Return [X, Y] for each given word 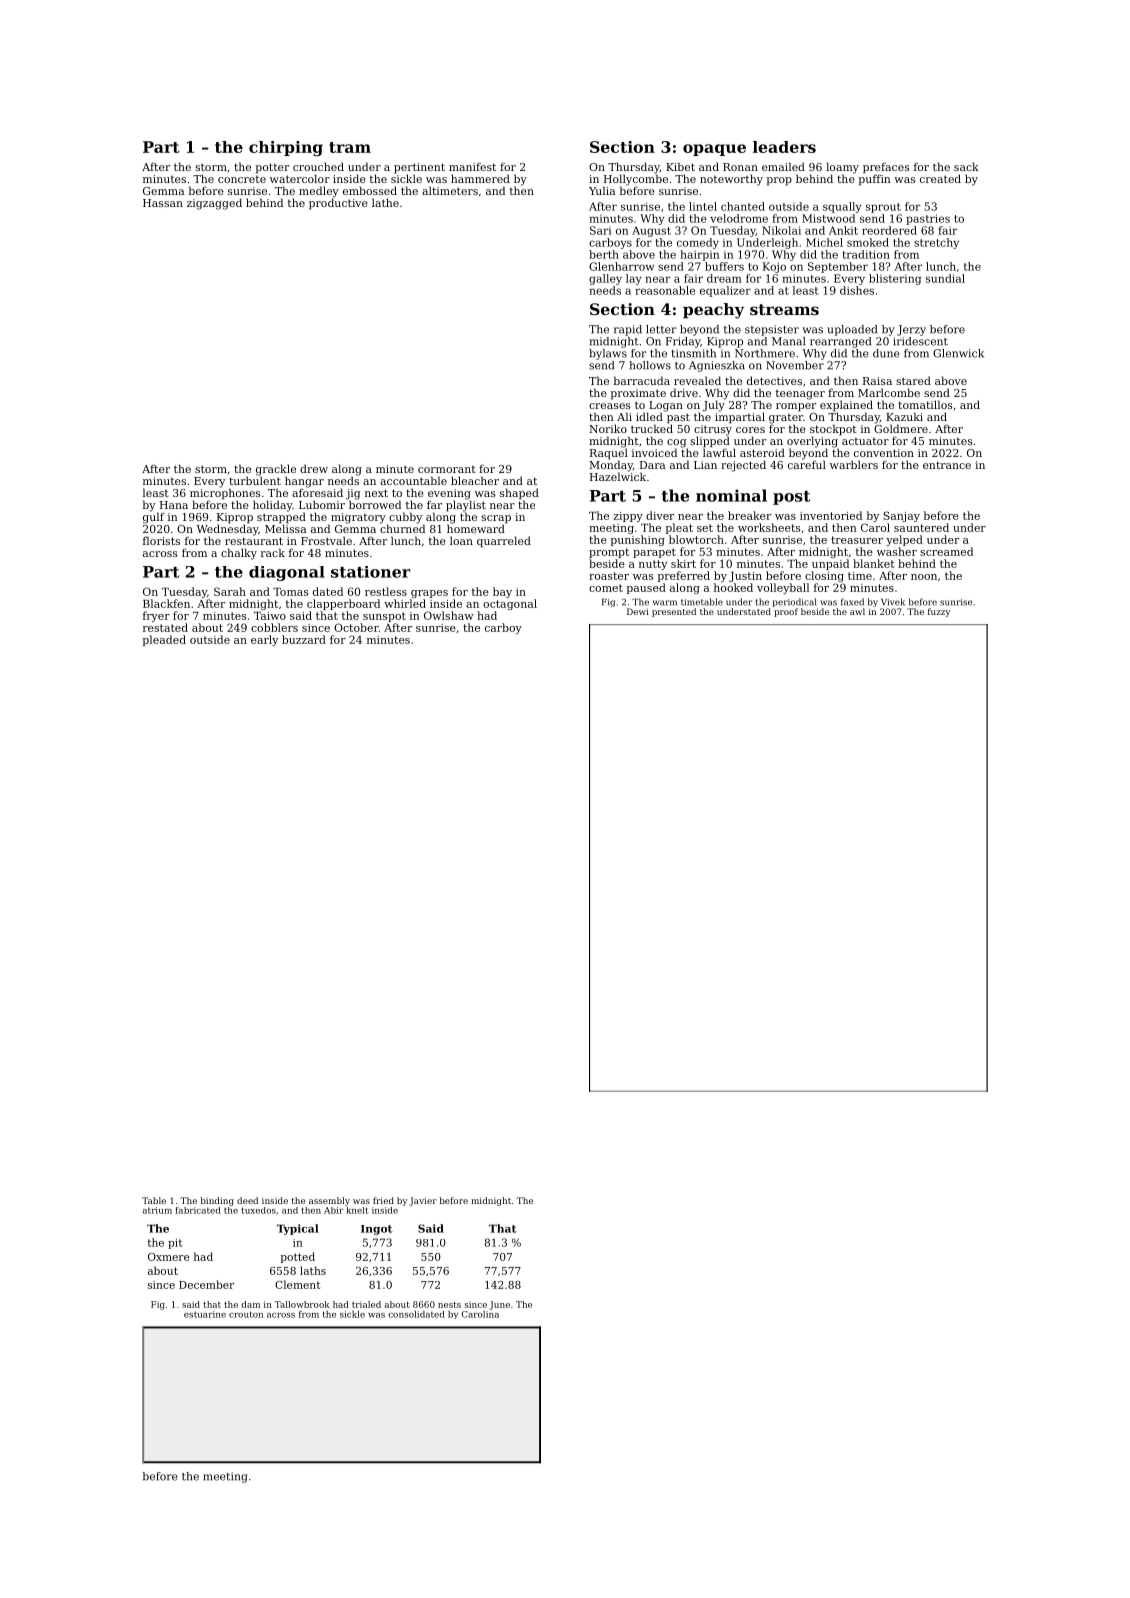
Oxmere [168, 1257]
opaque [714, 150]
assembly [329, 1201]
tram [350, 147]
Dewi [638, 611]
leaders [784, 147]
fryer [156, 616]
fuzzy [939, 612]
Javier [423, 1201]
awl [857, 611]
